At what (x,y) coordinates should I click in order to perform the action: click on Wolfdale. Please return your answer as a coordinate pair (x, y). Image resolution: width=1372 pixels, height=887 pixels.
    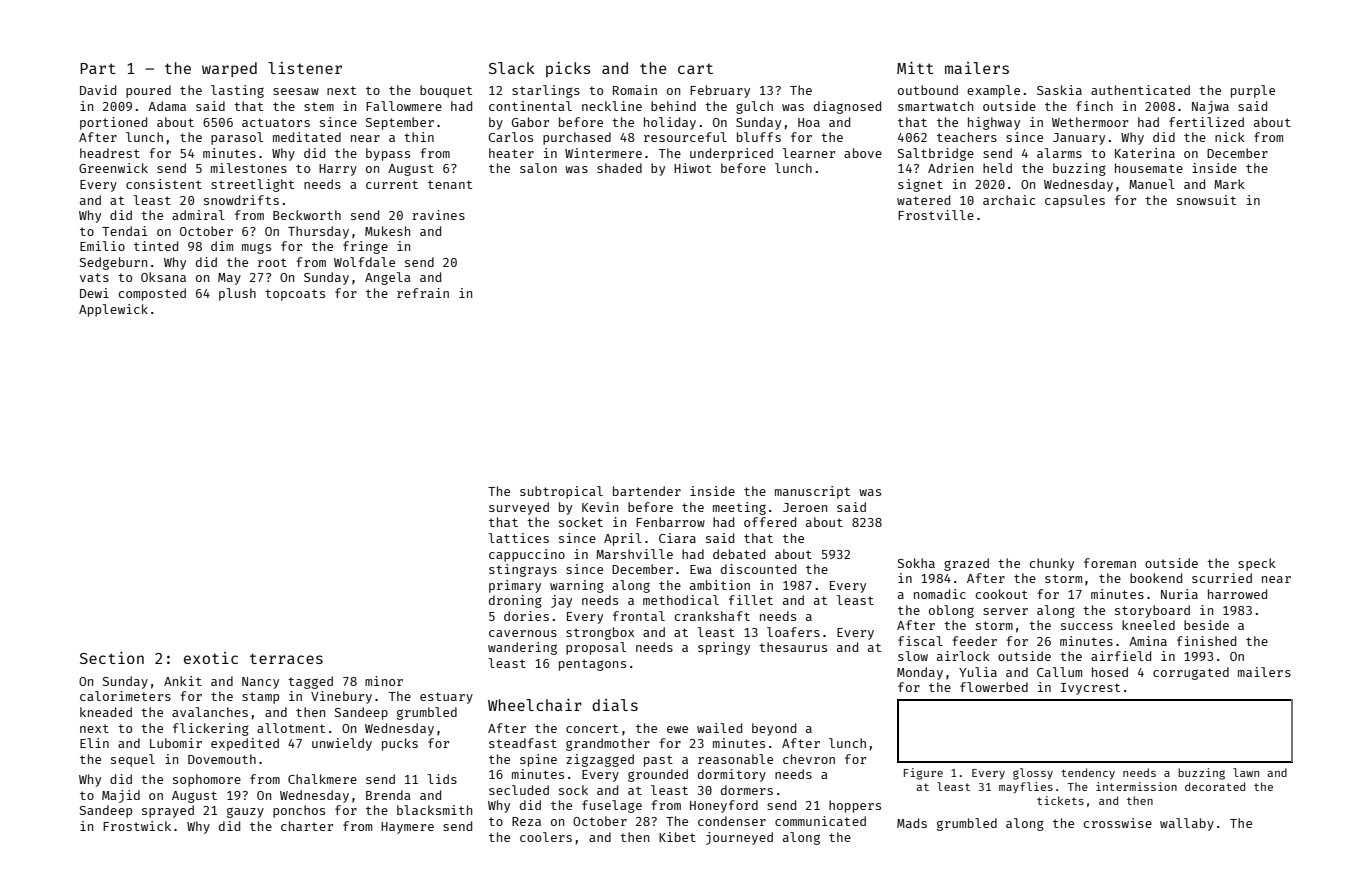
    Looking at the image, I should click on (364, 262).
